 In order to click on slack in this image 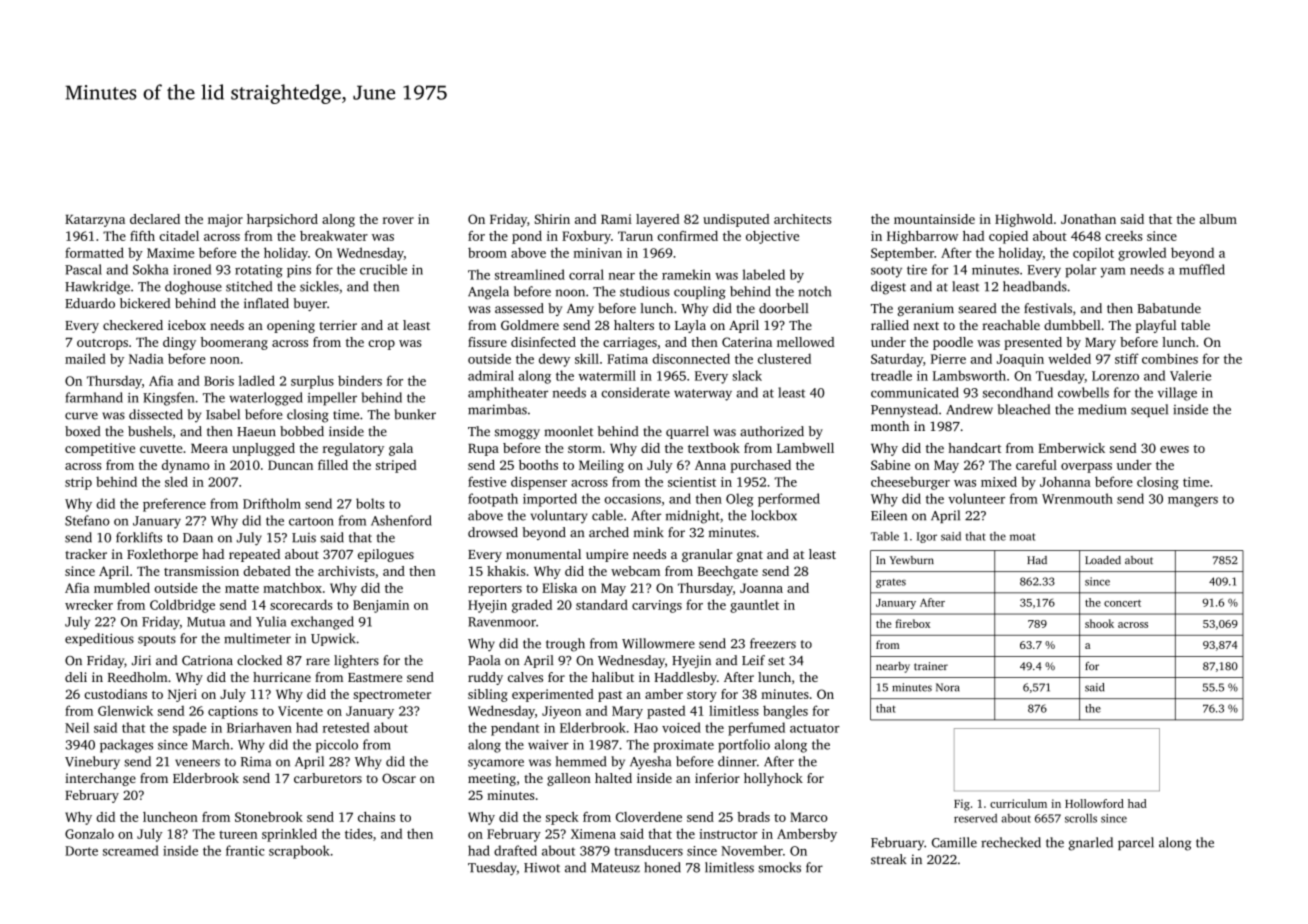, I will do `click(747, 375)`.
